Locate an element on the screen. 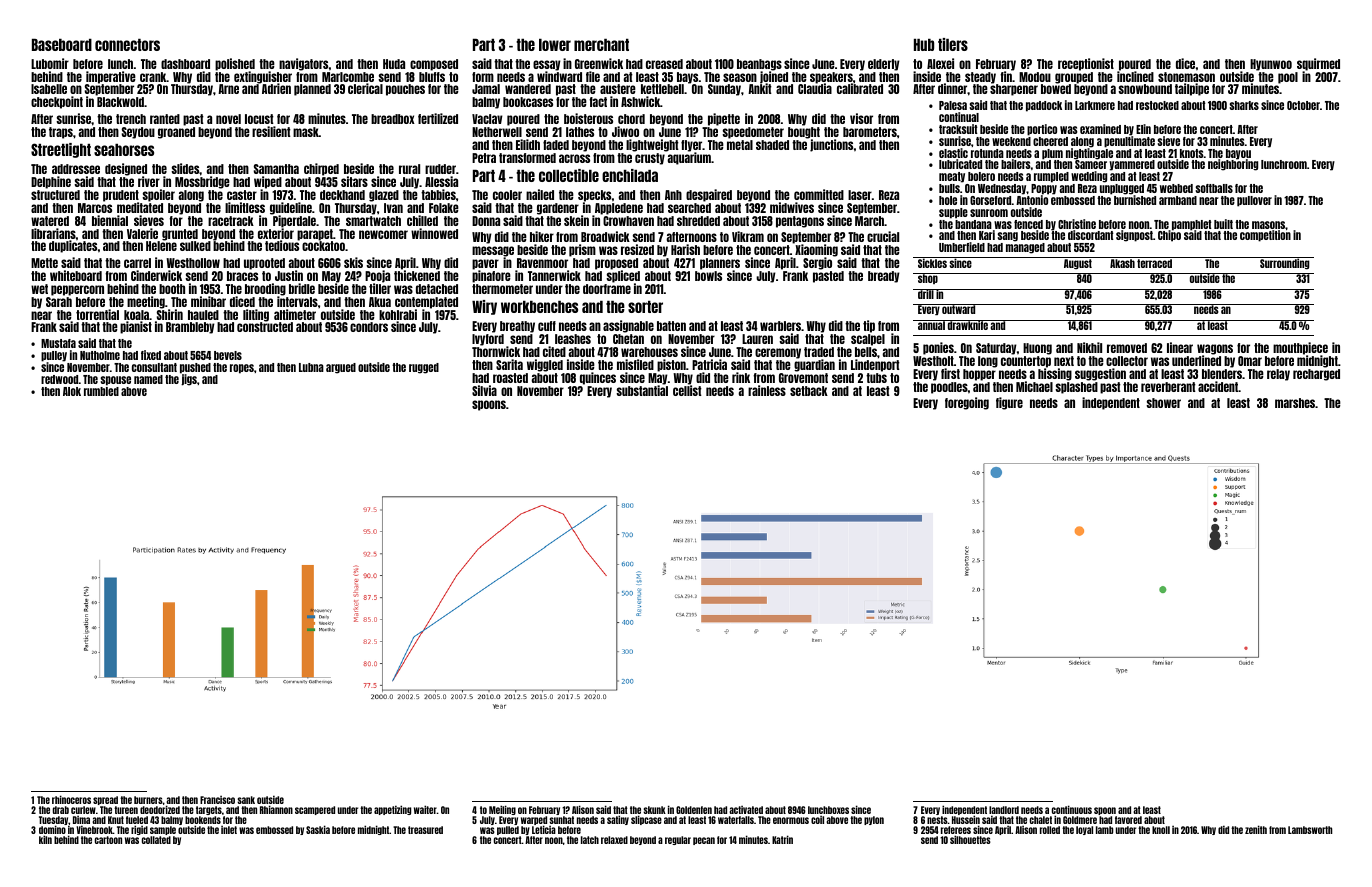  sank is located at coordinates (246, 800).
